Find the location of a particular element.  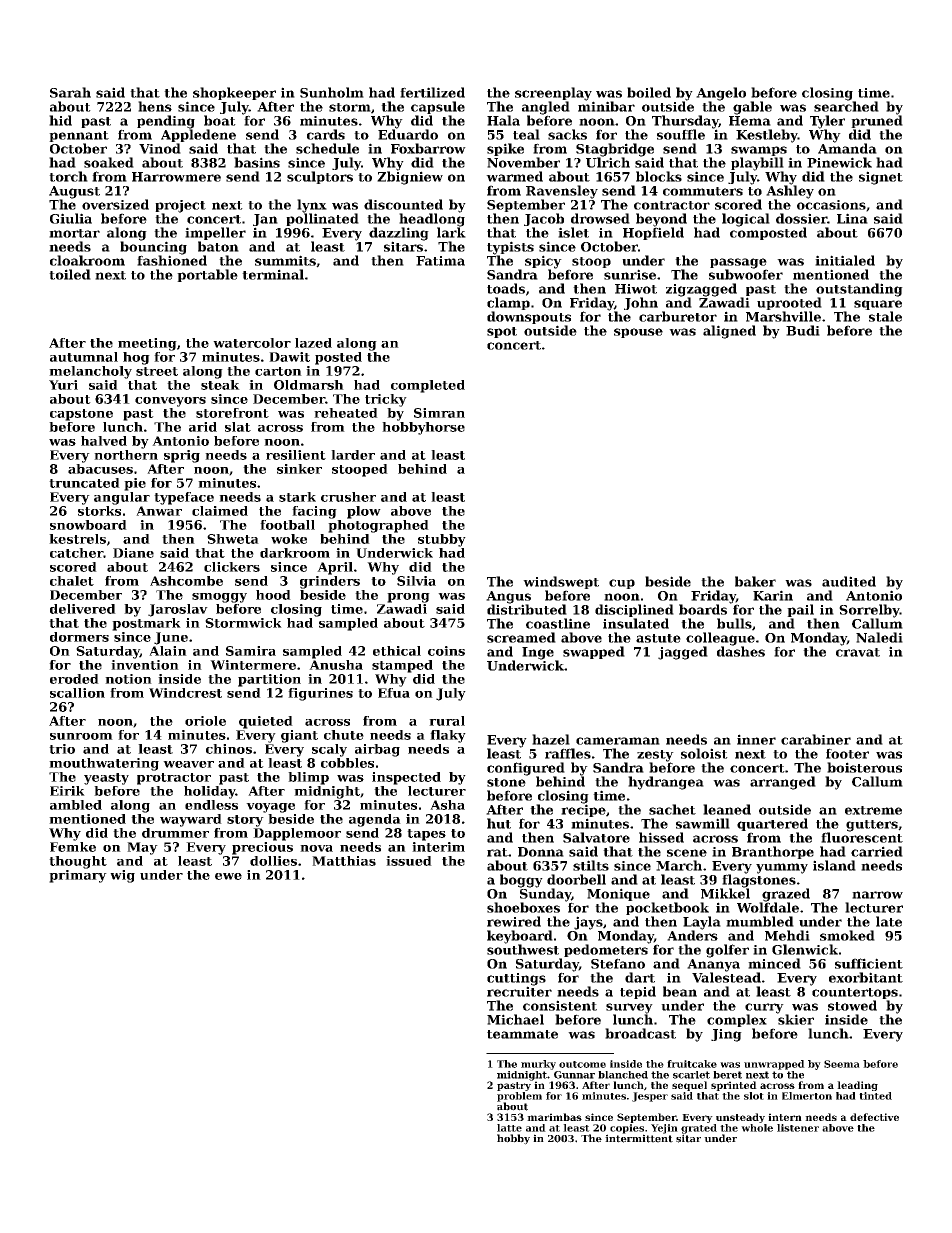

boards is located at coordinates (703, 609).
